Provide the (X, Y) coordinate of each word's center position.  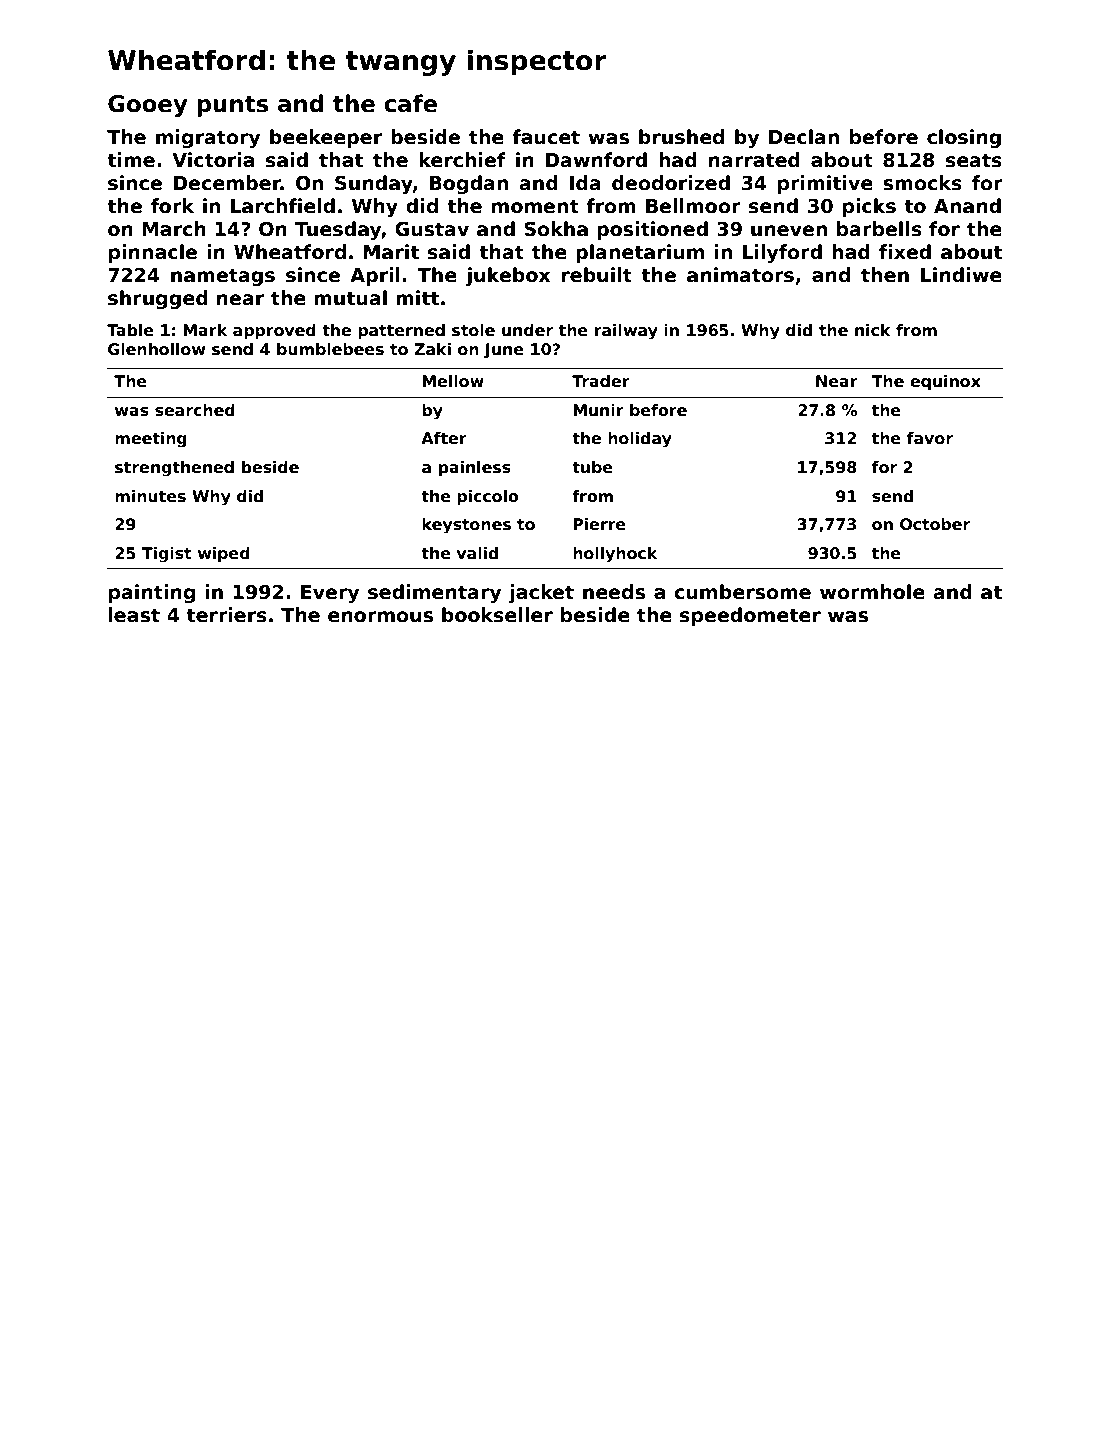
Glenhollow (156, 349)
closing (964, 138)
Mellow (453, 381)
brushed (681, 137)
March (174, 229)
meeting (151, 440)
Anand (967, 206)
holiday (640, 440)
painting (152, 593)
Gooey (147, 106)
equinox (945, 382)
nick (873, 330)
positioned (652, 230)
